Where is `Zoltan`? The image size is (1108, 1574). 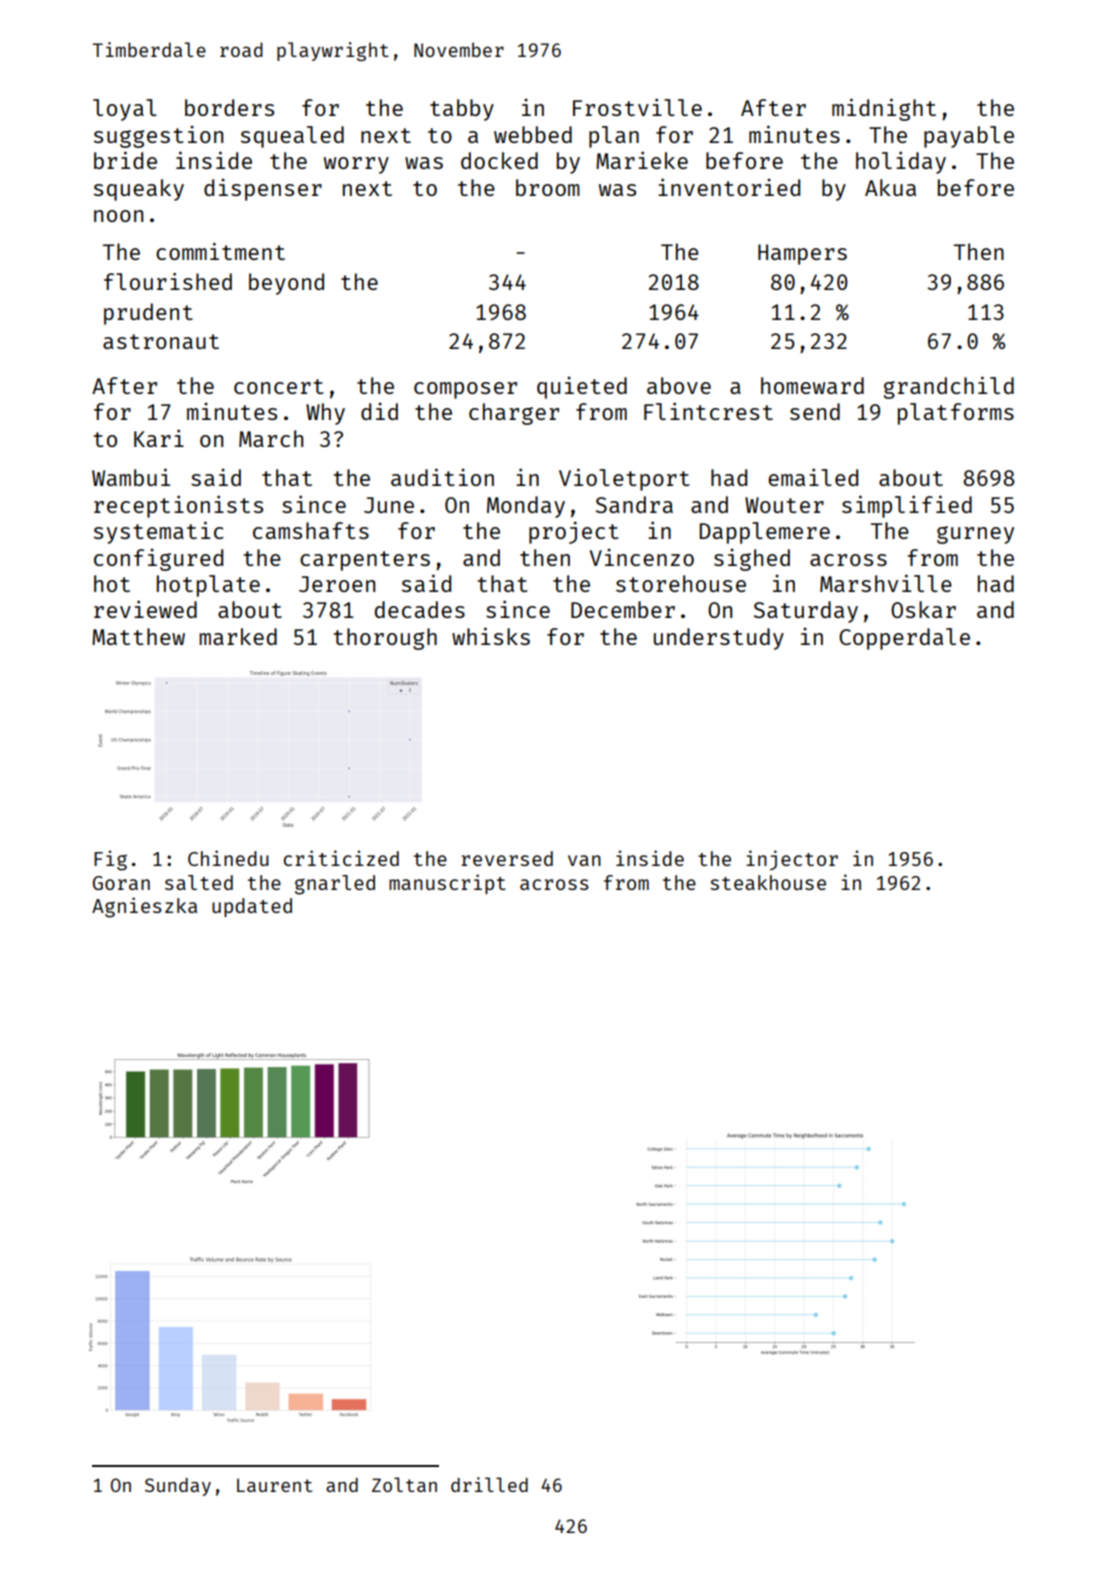
Zoltan is located at coordinates (404, 1484).
